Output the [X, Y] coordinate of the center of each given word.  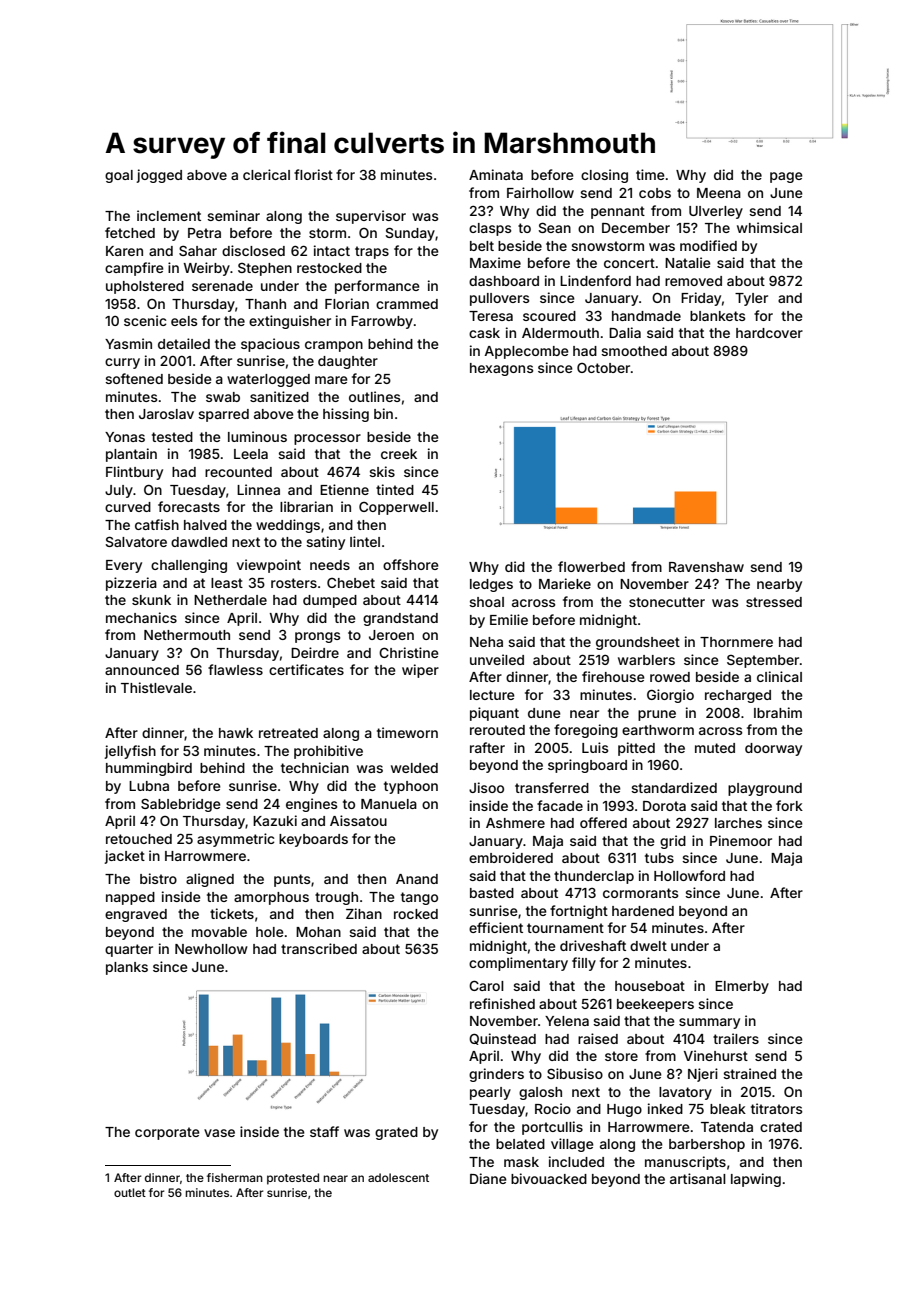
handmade [646, 316]
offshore [411, 564]
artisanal [698, 1178]
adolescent [398, 1177]
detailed [184, 343]
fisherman [235, 1177]
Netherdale [230, 600]
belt [482, 246]
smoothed [634, 351]
